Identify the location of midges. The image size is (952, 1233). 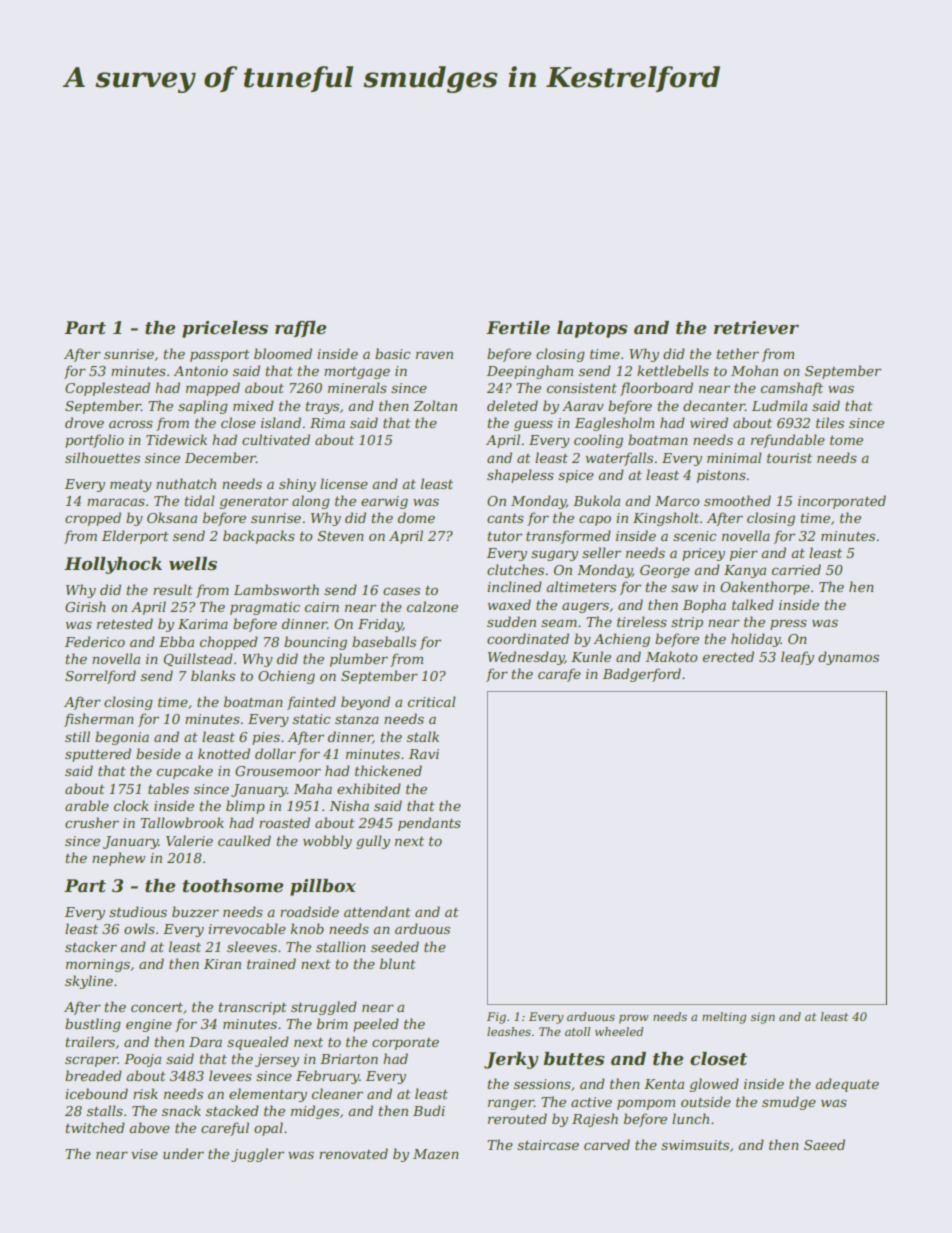
(315, 1112).
